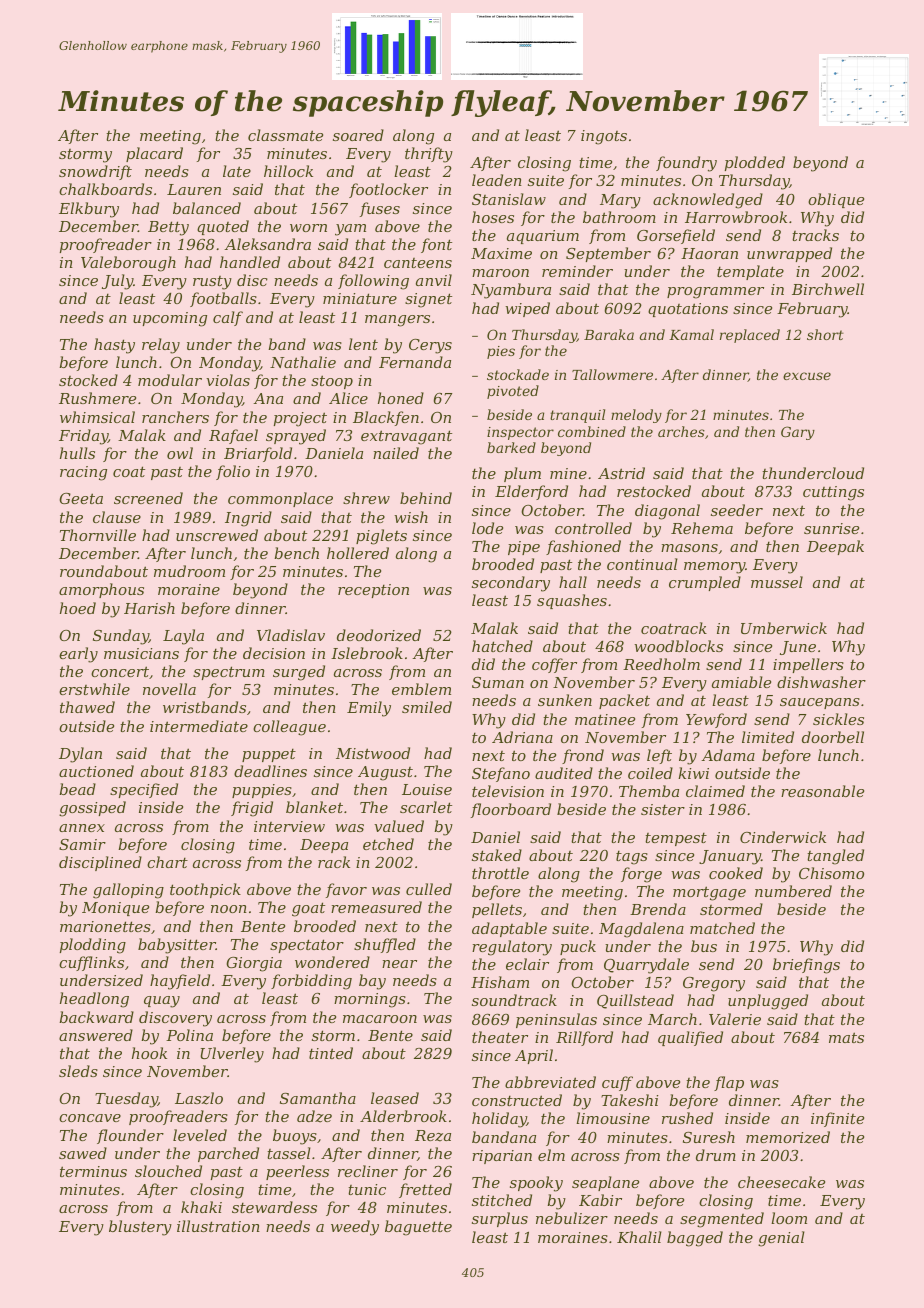  Describe the element at coordinates (835, 857) in the screenshot. I see `tangled` at that location.
